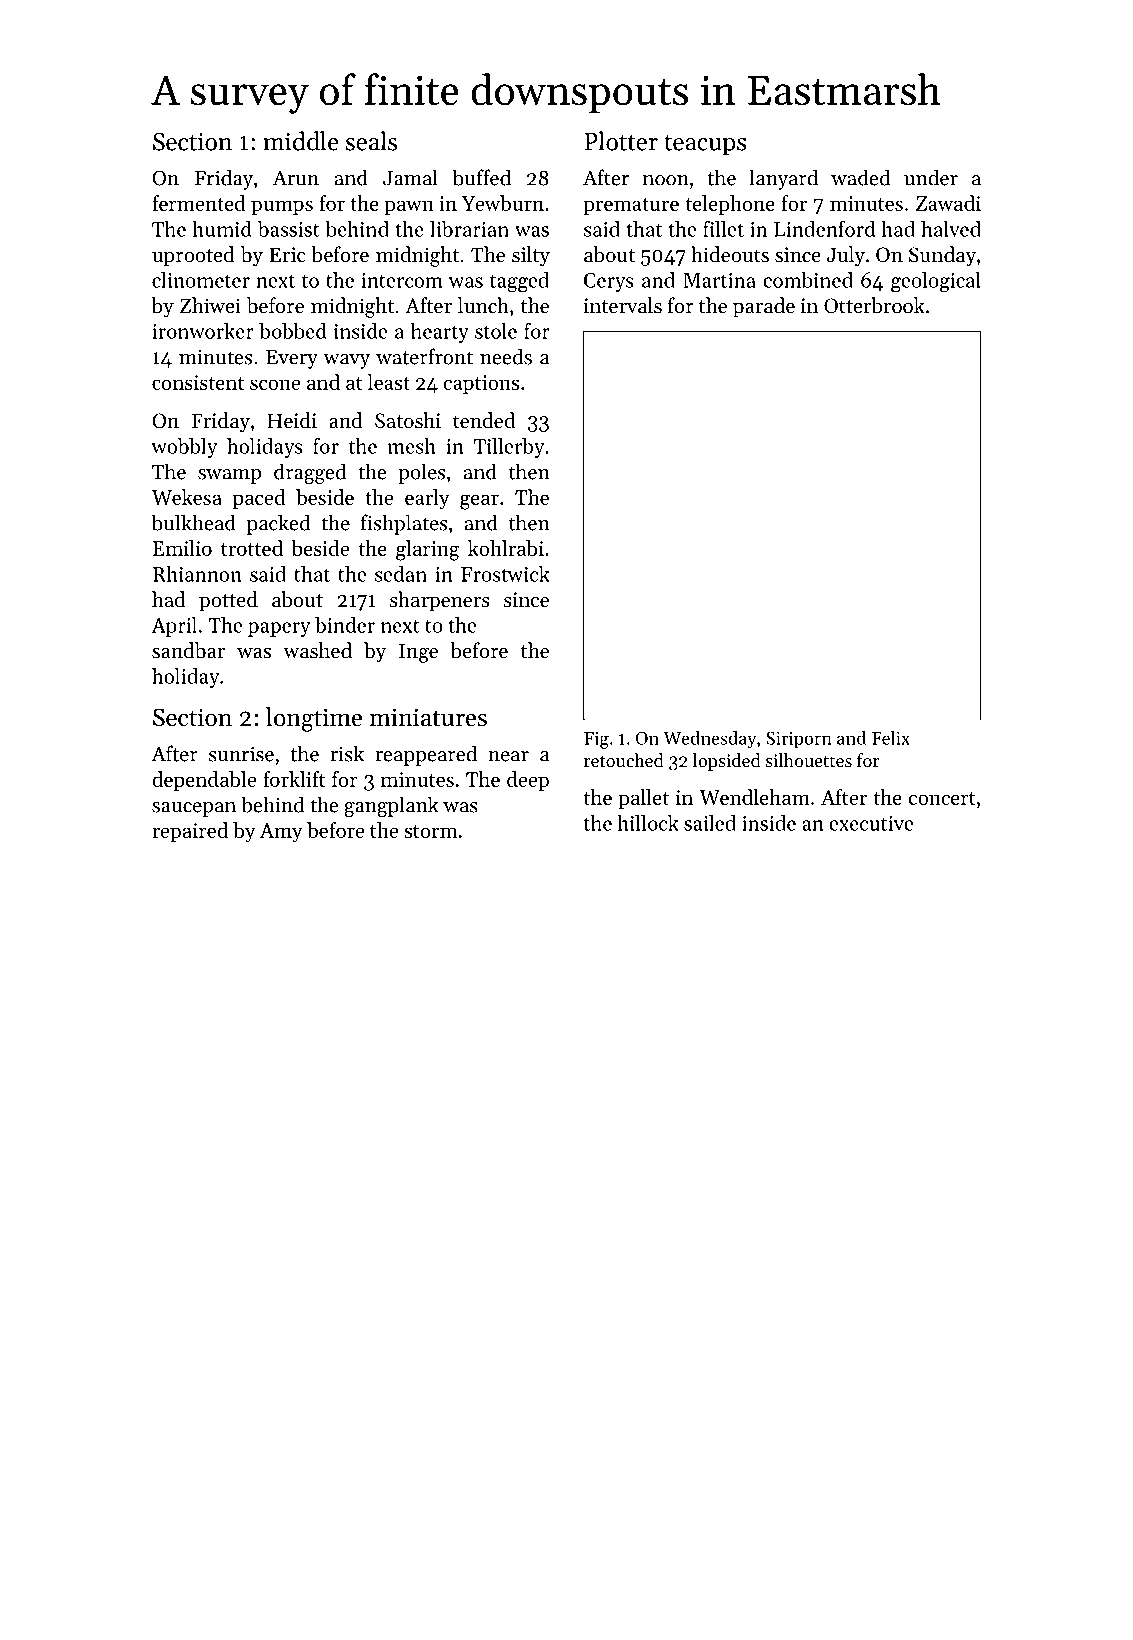 Image resolution: width=1133 pixels, height=1640 pixels. I want to click on Otterbrook, so click(874, 305).
